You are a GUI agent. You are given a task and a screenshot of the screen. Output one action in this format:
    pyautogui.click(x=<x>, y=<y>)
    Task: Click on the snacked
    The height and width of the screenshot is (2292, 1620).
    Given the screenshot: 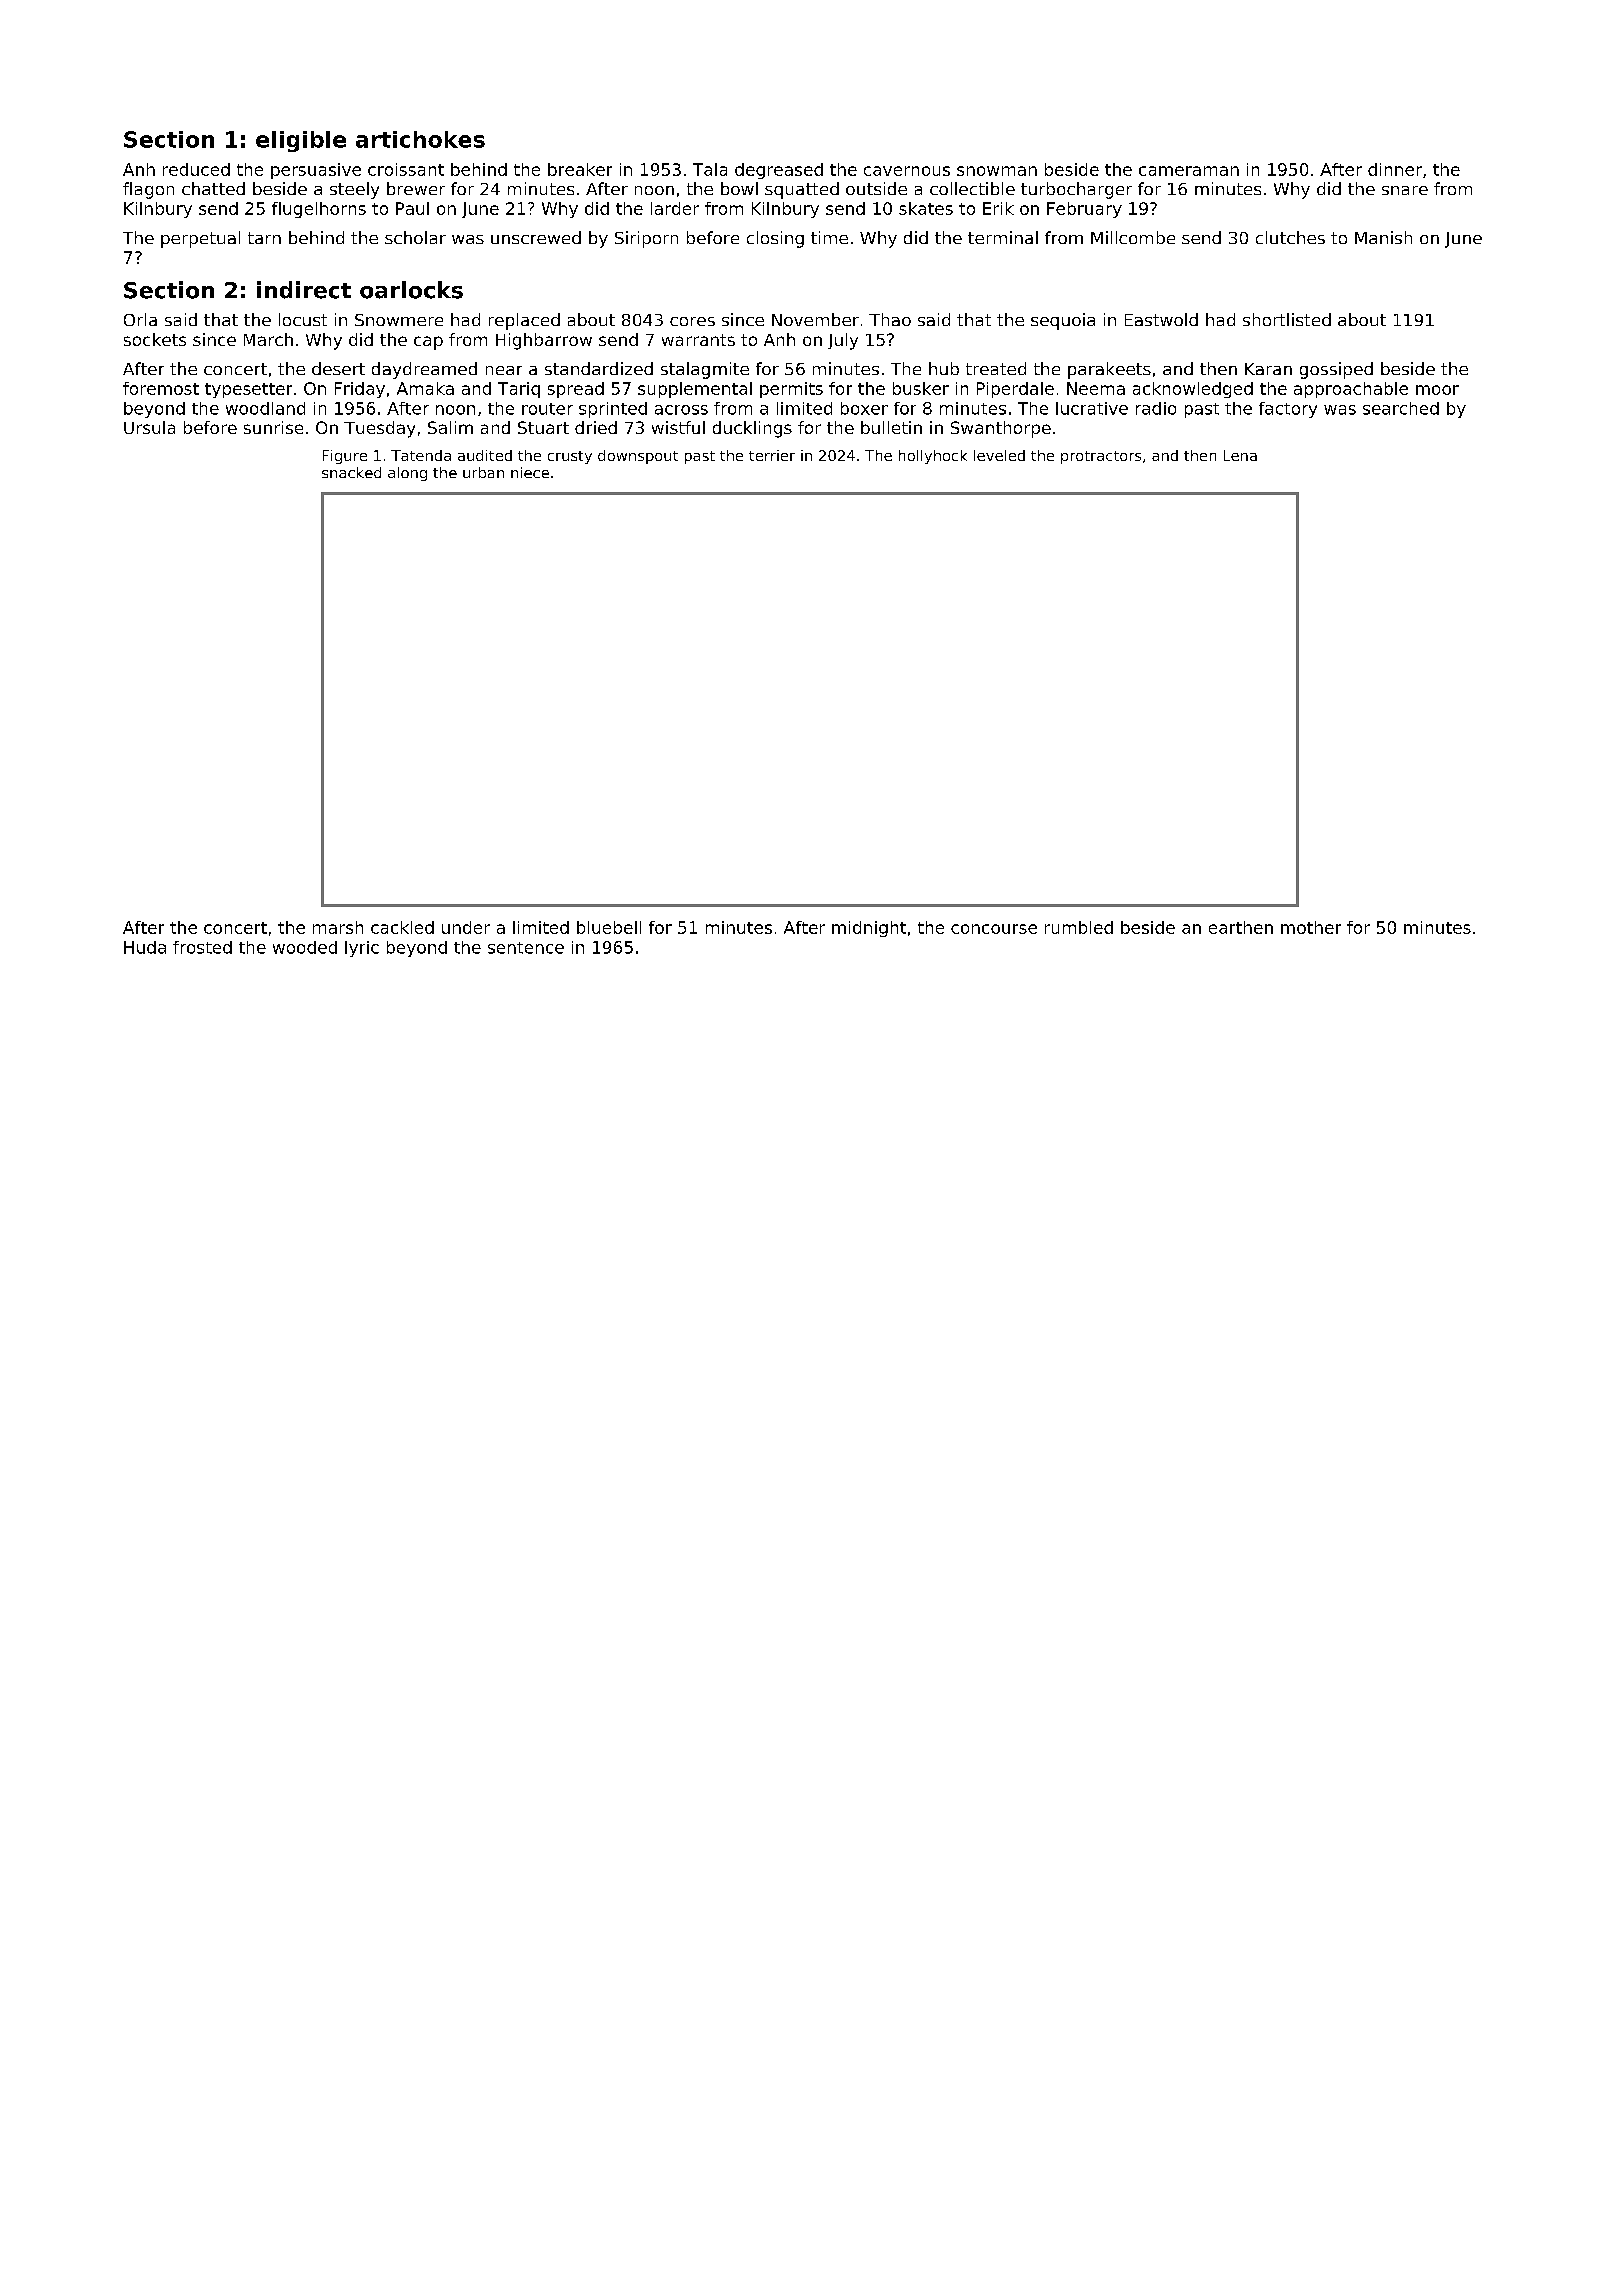 What is the action you would take?
    pyautogui.click(x=351, y=472)
